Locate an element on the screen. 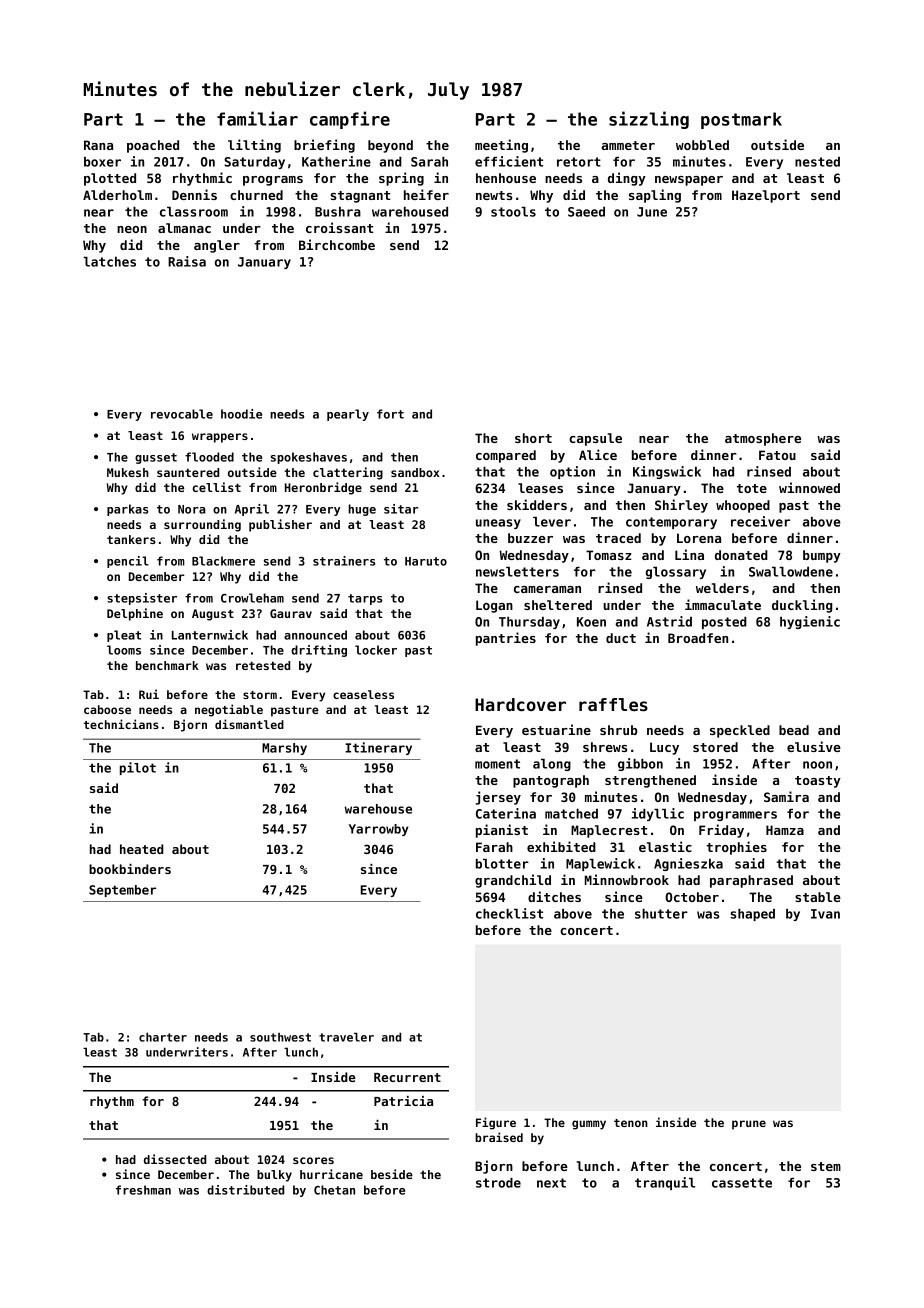  shutter is located at coordinates (661, 914).
